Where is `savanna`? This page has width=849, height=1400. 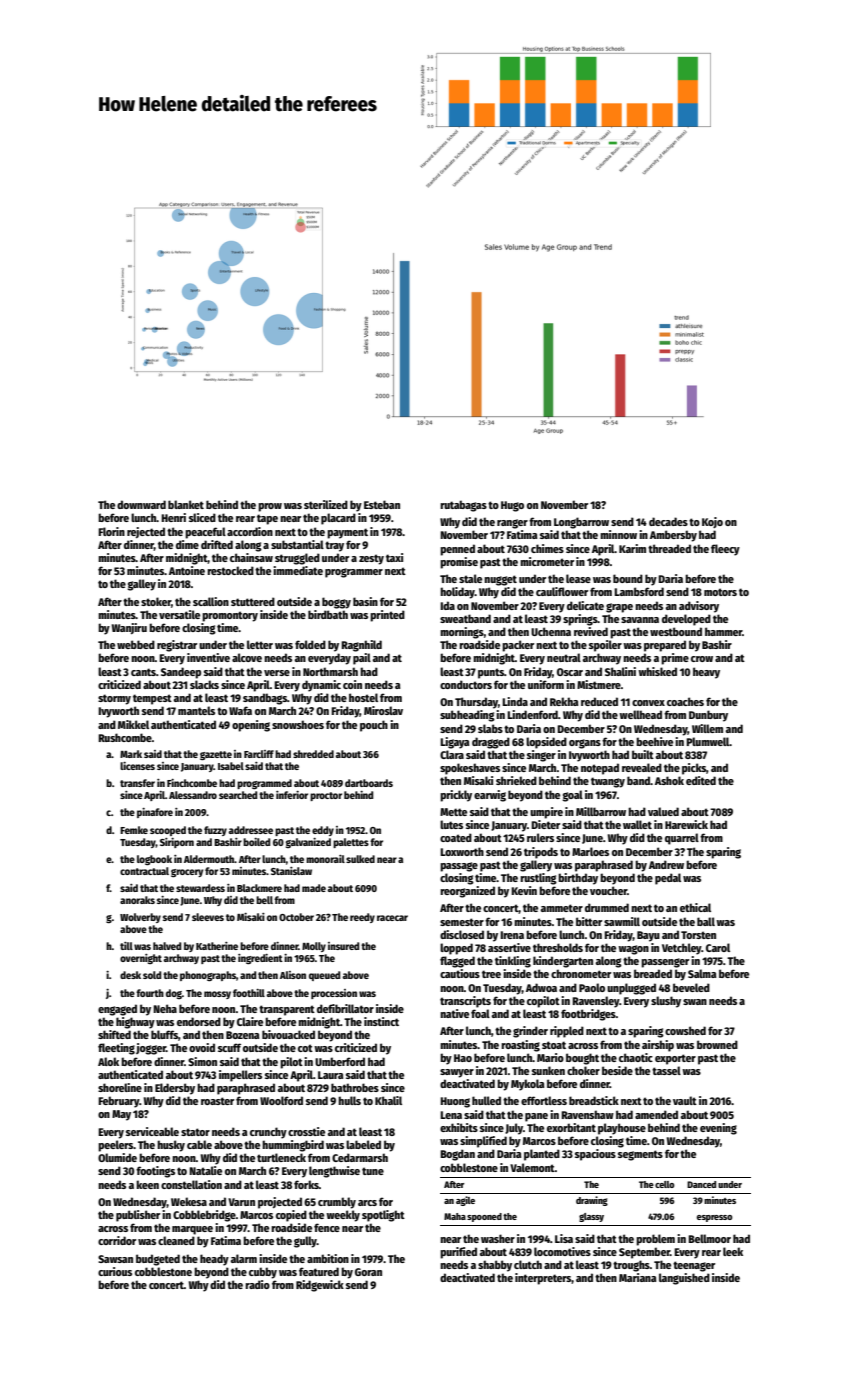 savanna is located at coordinates (640, 620).
